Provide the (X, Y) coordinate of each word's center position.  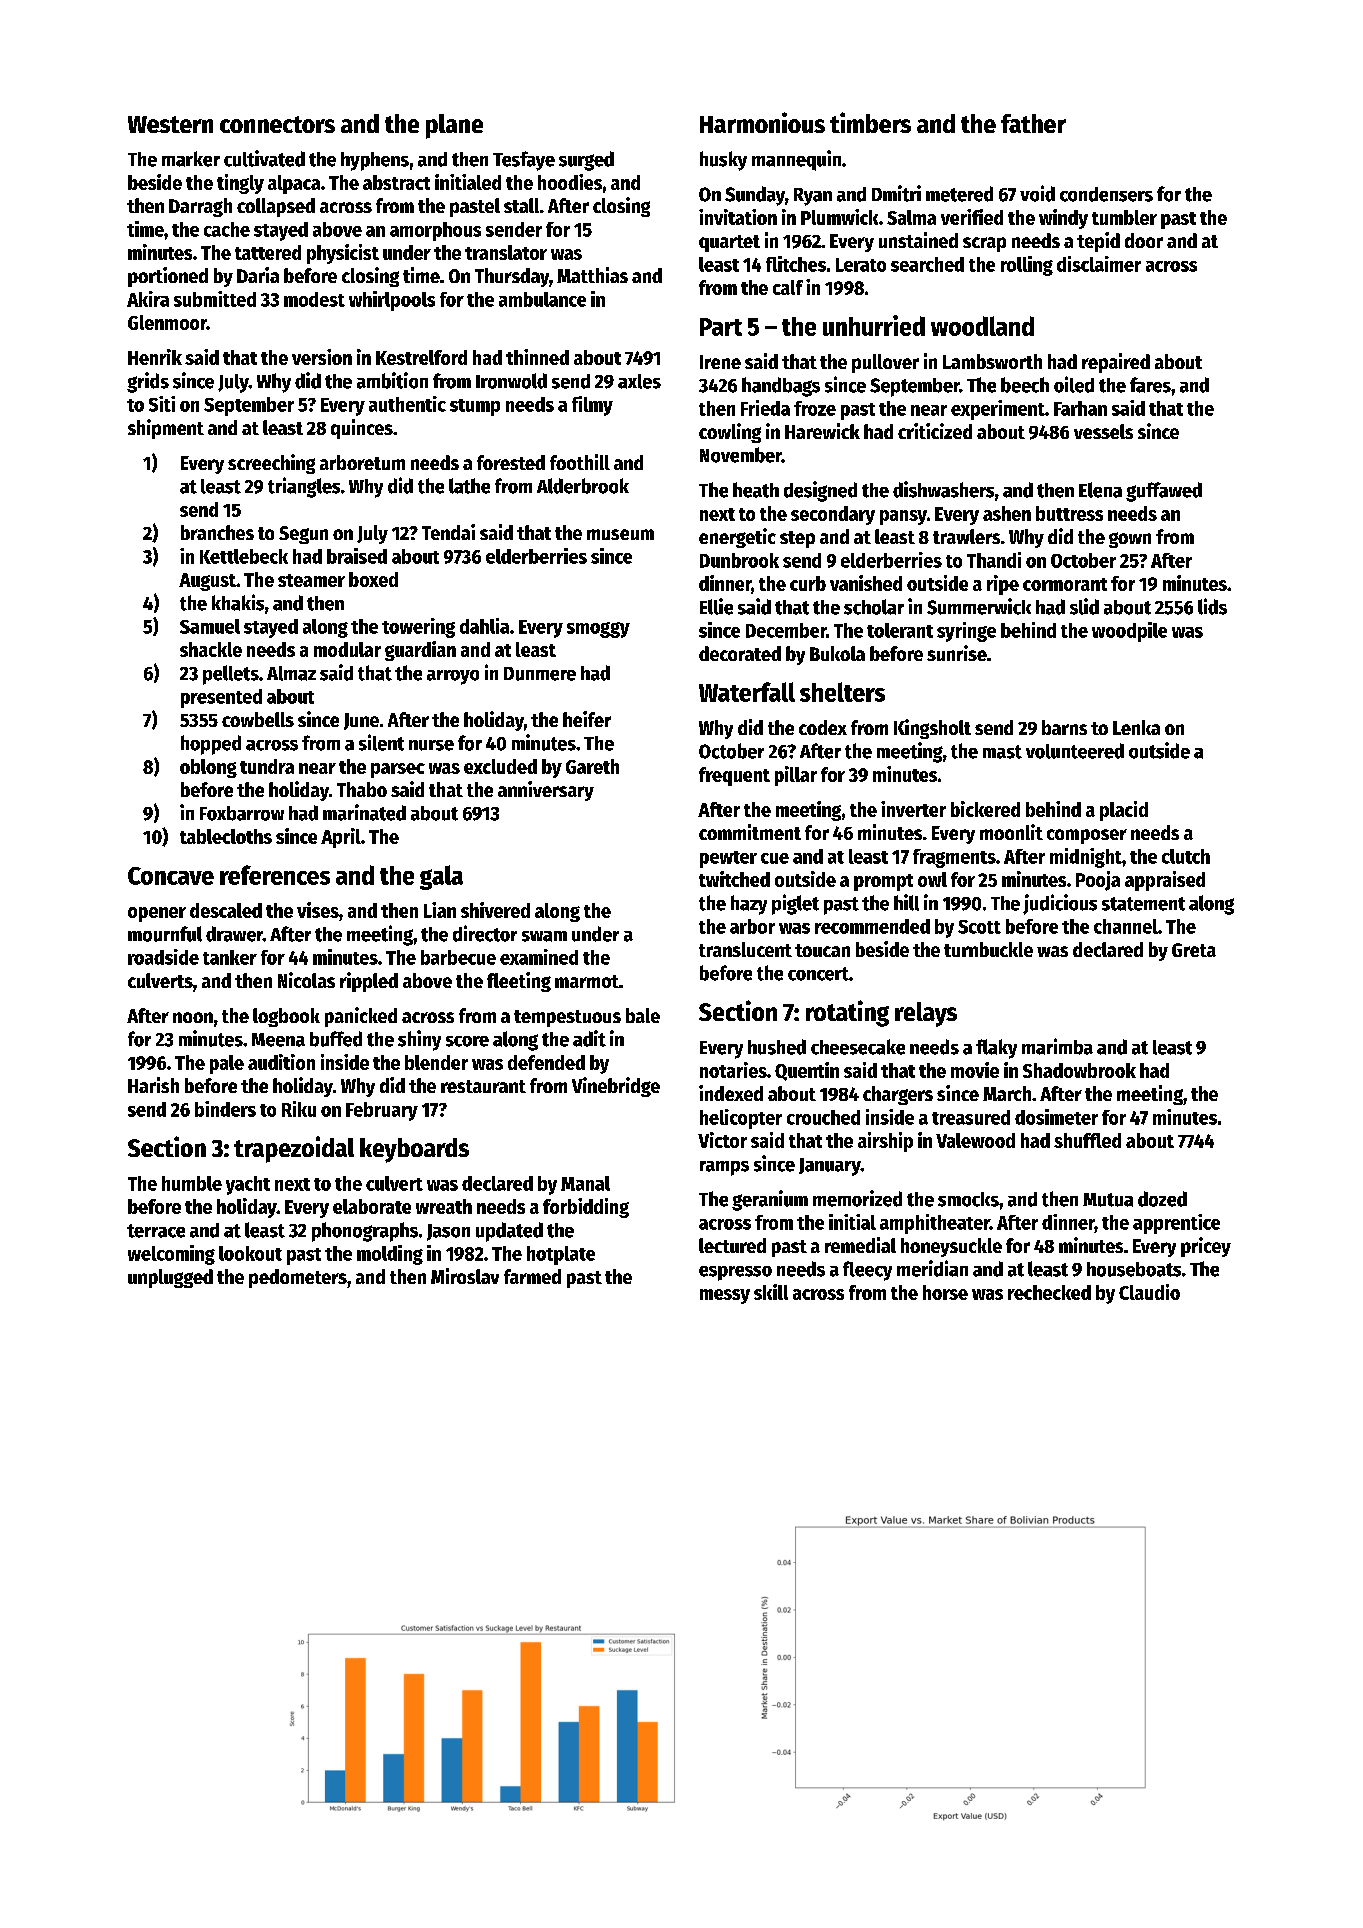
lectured (732, 1245)
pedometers (298, 1278)
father (1033, 123)
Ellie (716, 606)
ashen (1007, 513)
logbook (286, 1017)
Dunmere (540, 674)
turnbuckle (988, 949)
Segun (303, 535)
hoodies (570, 182)
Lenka (1136, 727)
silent (381, 742)
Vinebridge (616, 1087)
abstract (396, 182)
